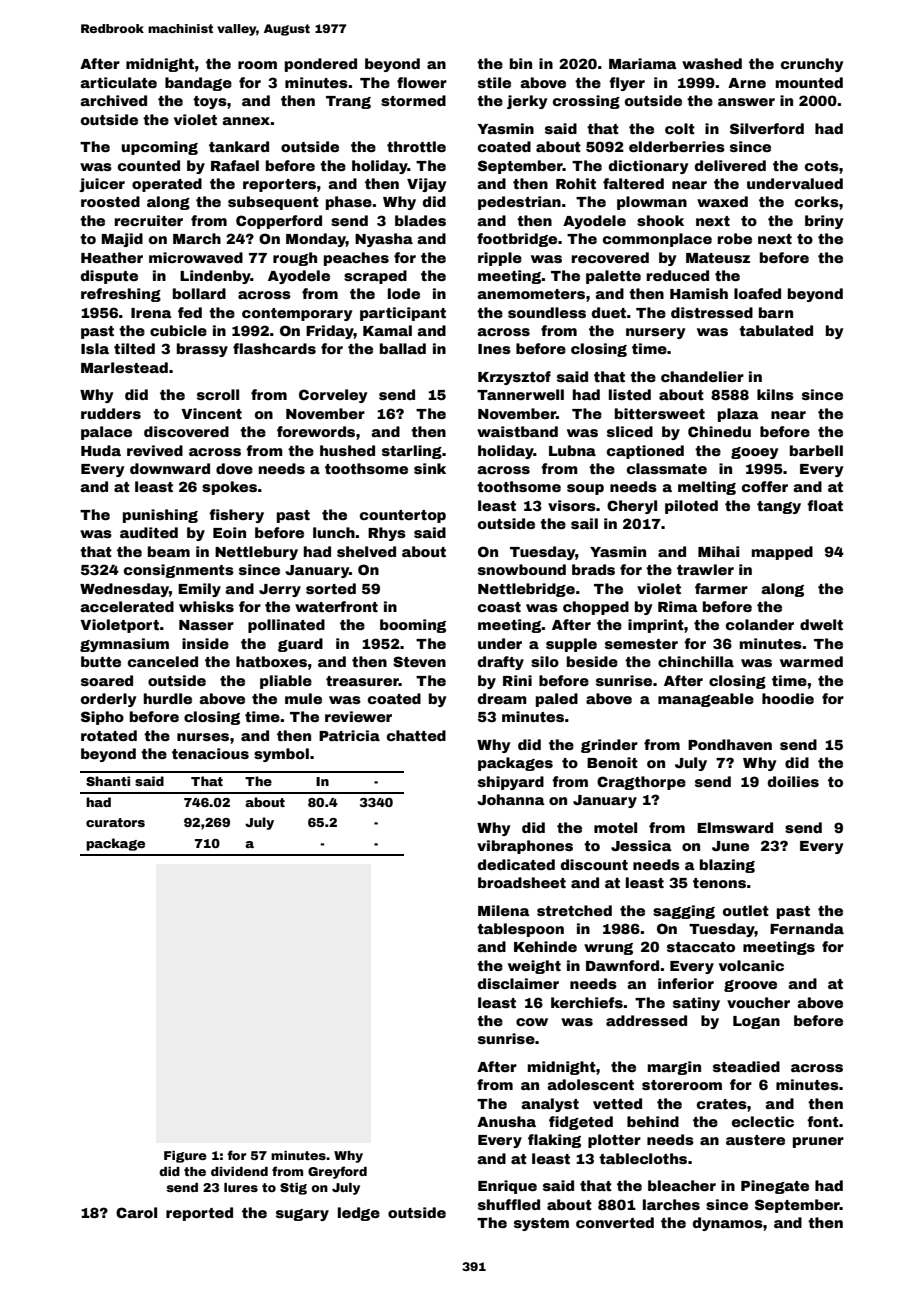 Image resolution: width=924 pixels, height=1308 pixels. Describe the element at coordinates (115, 822) in the page. I see `curators` at that location.
